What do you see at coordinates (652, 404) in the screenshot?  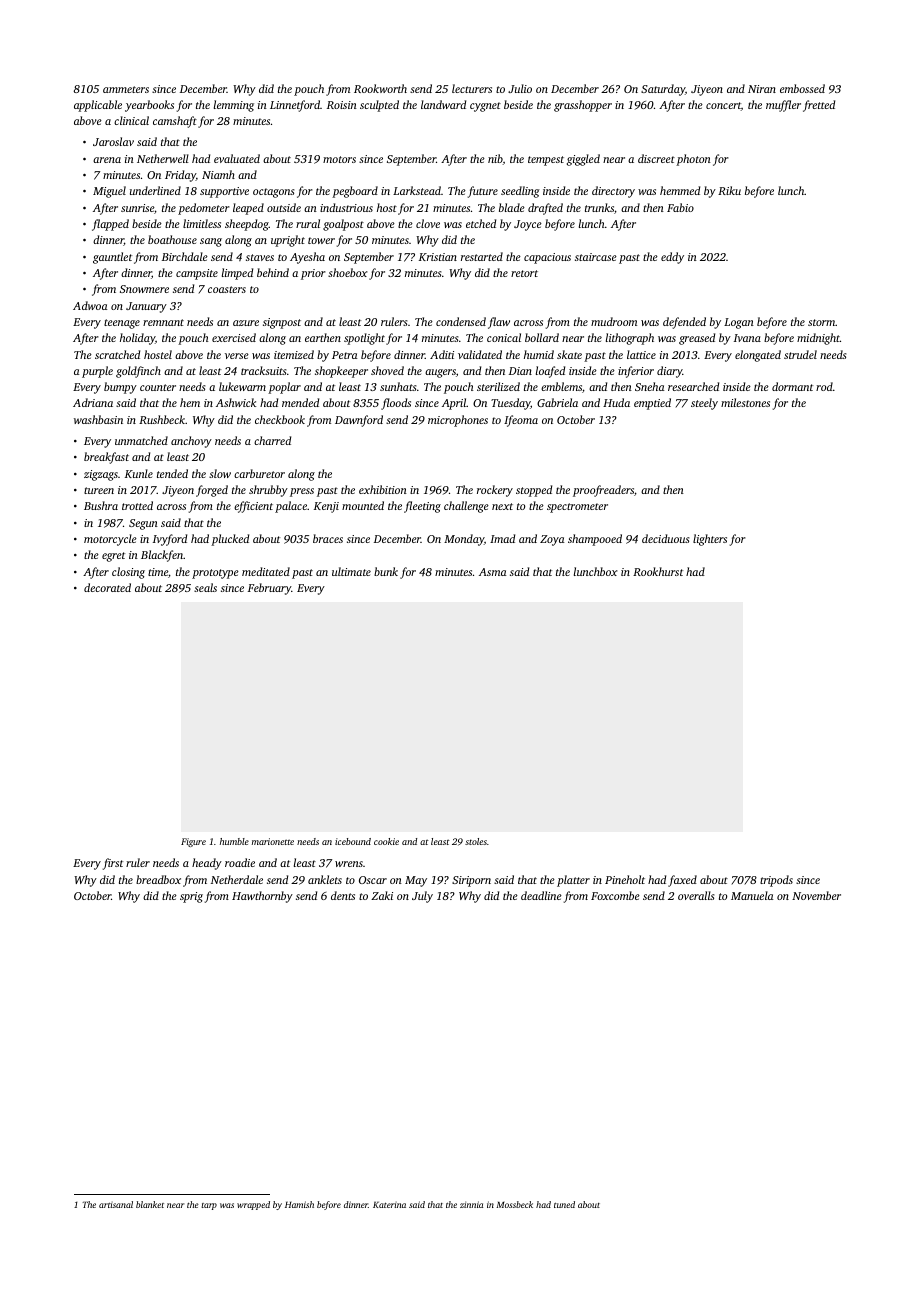 I see `emptied` at bounding box center [652, 404].
